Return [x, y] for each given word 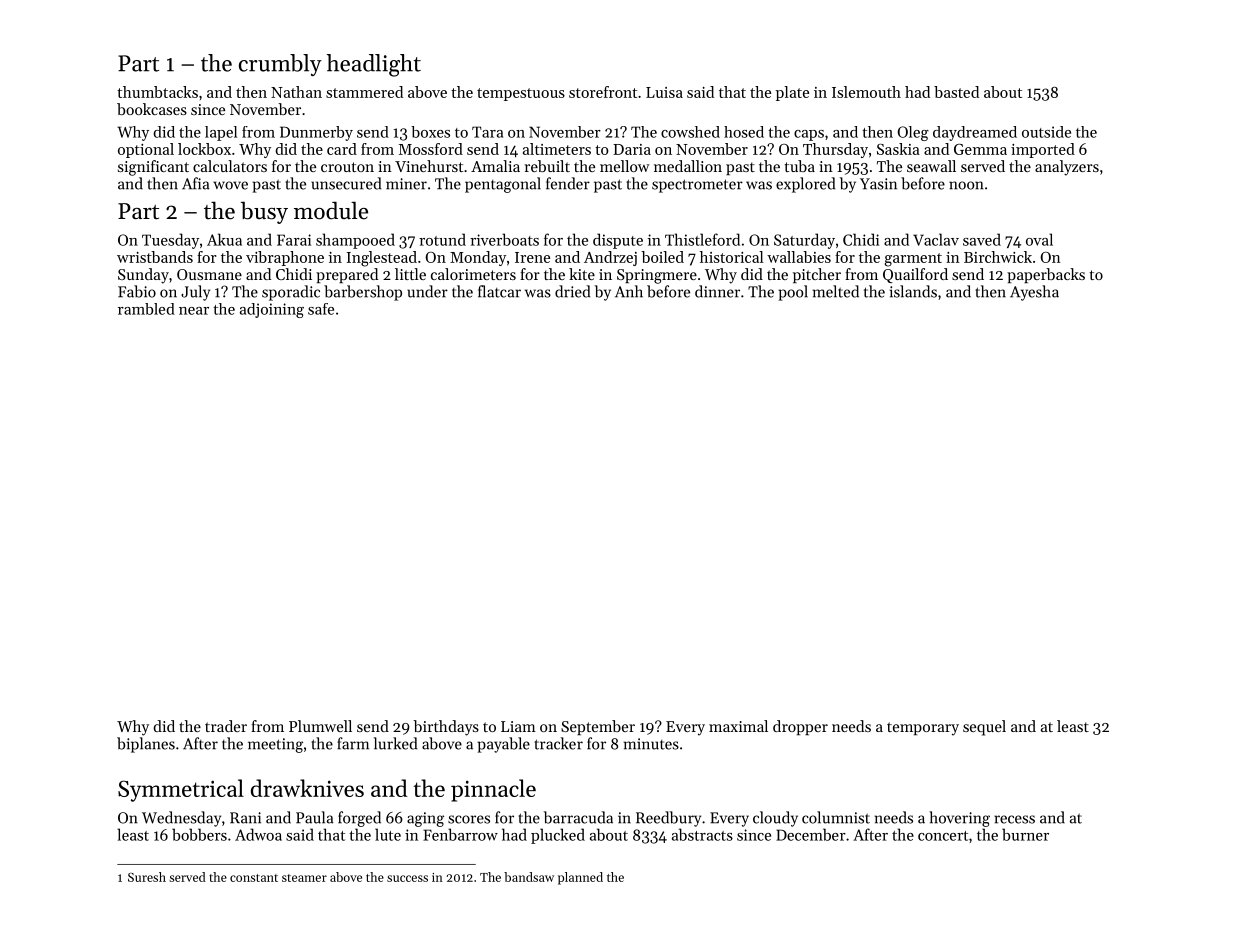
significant [153, 168]
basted [956, 92]
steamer [304, 878]
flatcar [499, 291]
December [811, 834]
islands [913, 291]
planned [580, 878]
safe [321, 309]
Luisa [664, 92]
